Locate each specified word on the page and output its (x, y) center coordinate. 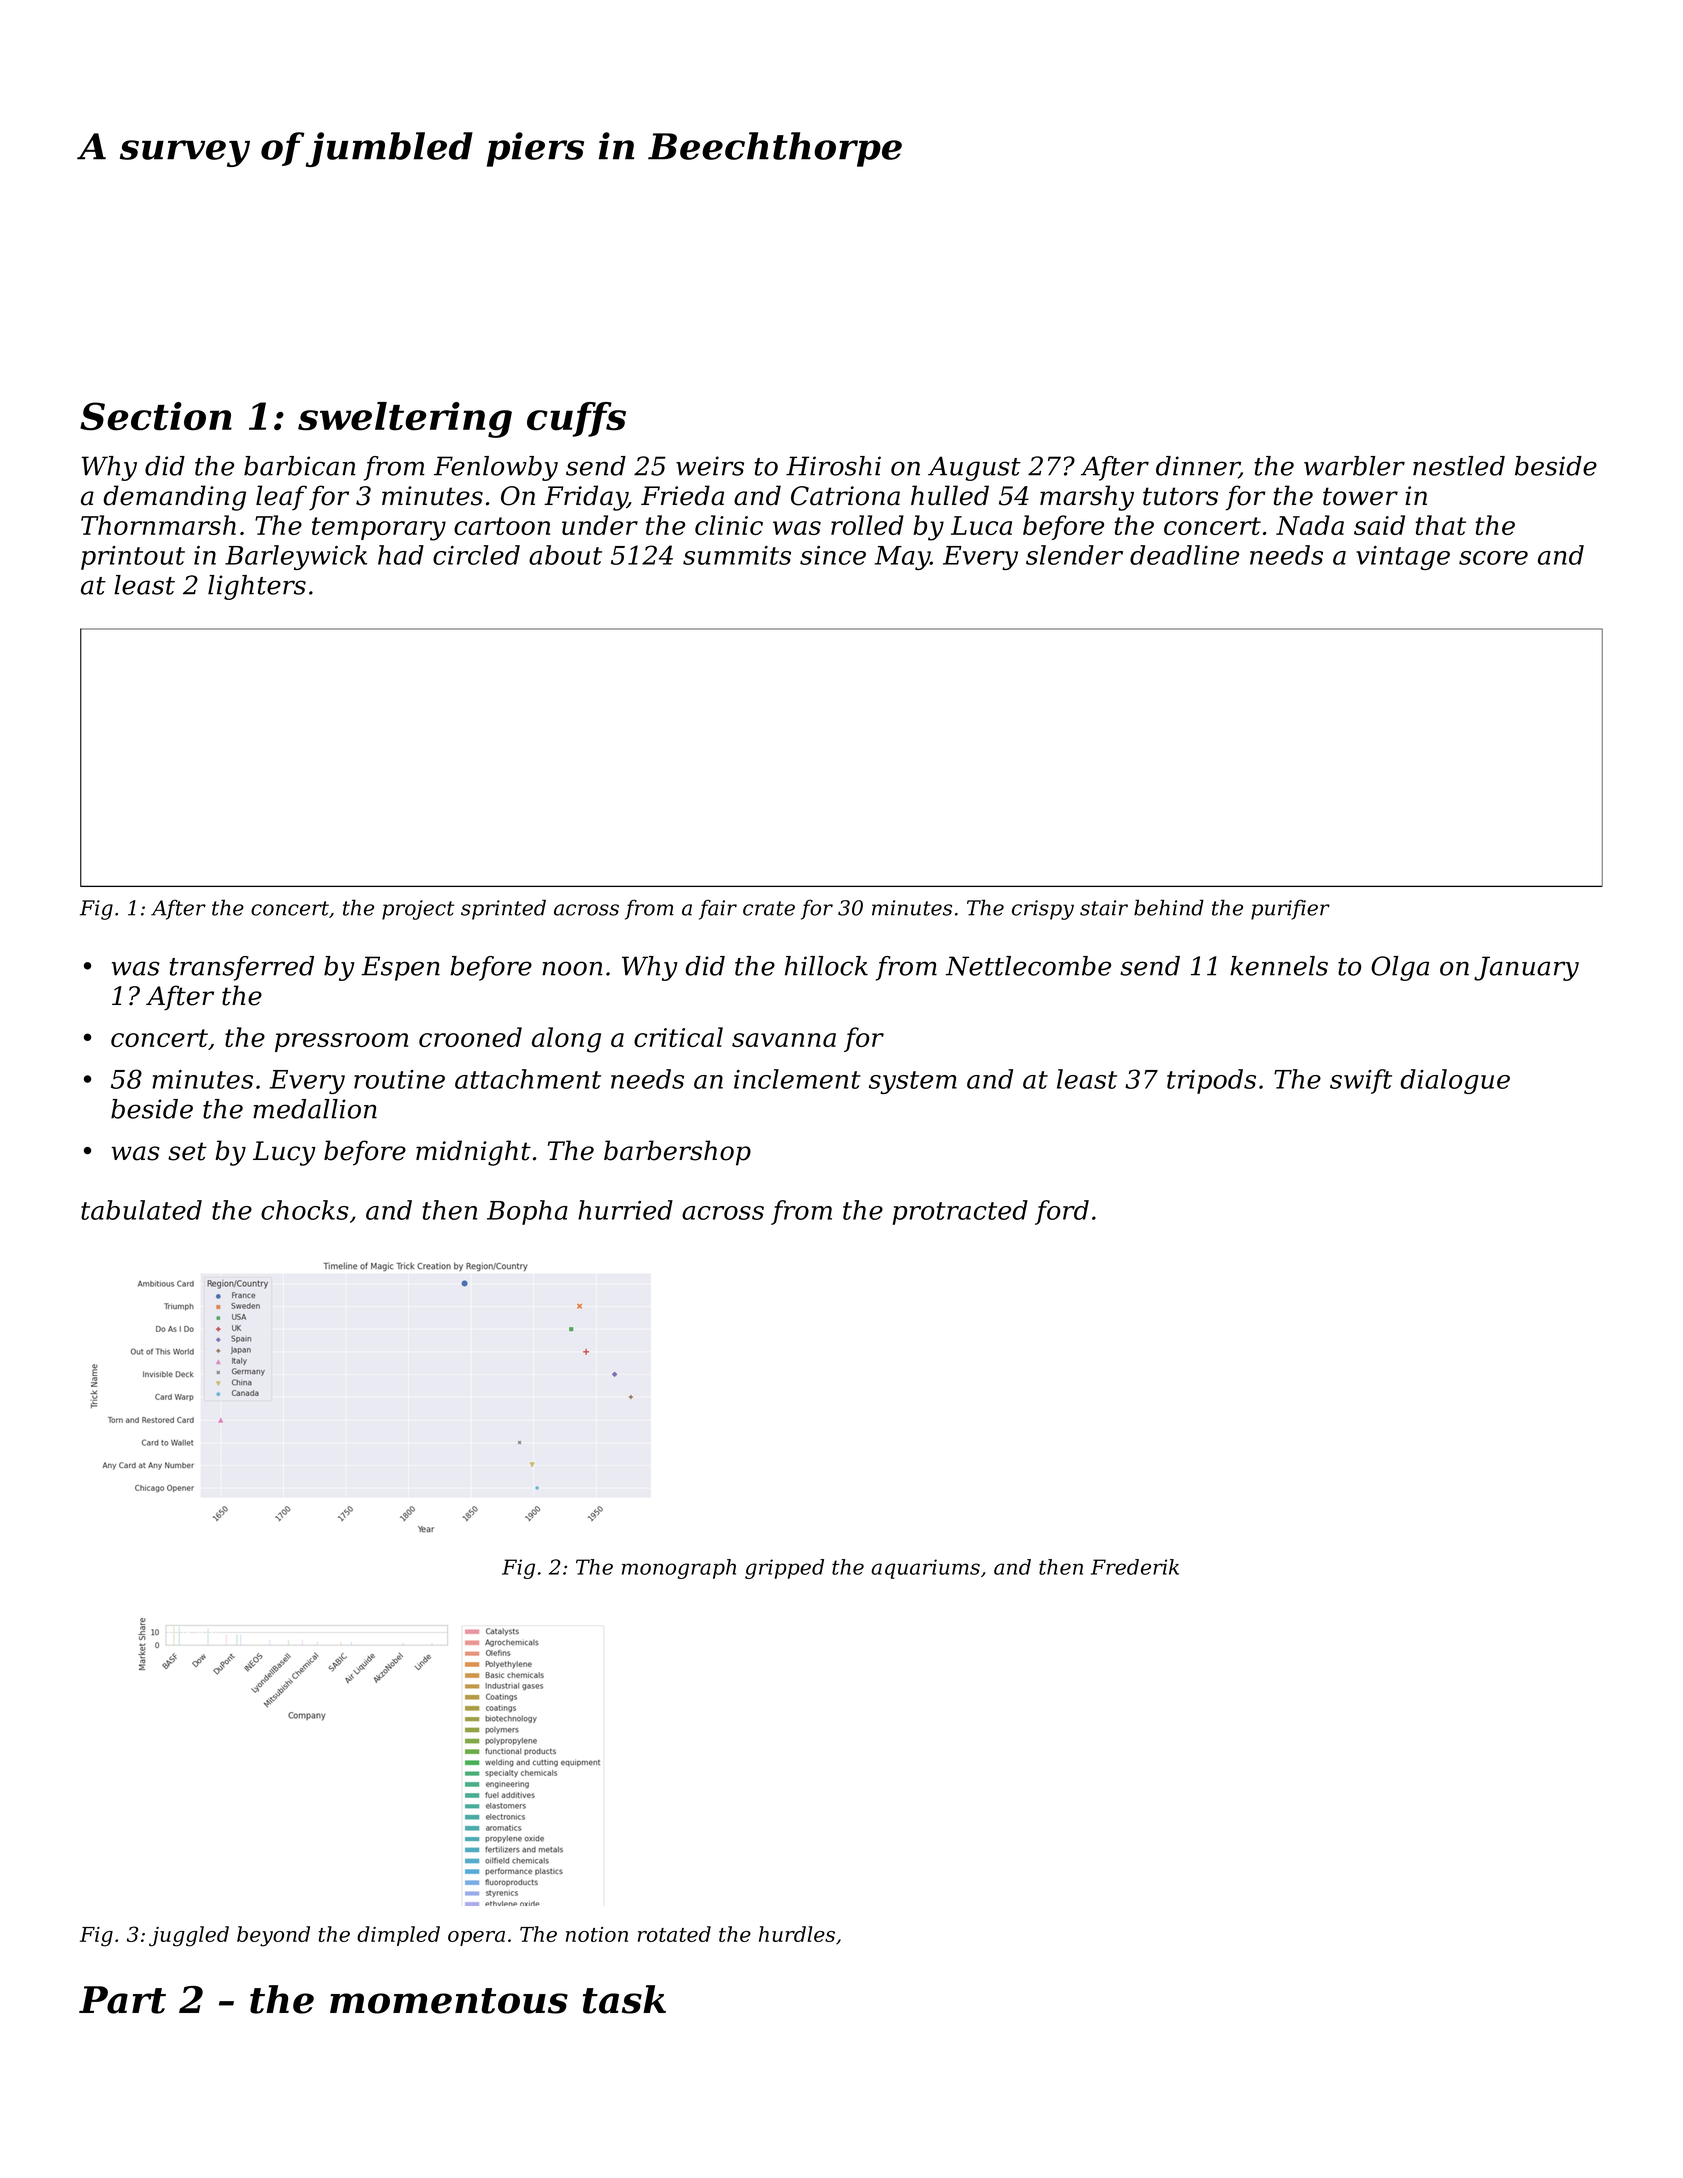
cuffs (576, 419)
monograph (679, 1569)
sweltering (405, 420)
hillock (826, 966)
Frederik (1135, 1567)
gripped (784, 1569)
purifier (1290, 909)
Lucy (284, 1153)
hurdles (797, 1934)
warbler (1354, 466)
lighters (257, 587)
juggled (189, 1936)
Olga (1400, 968)
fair (718, 909)
